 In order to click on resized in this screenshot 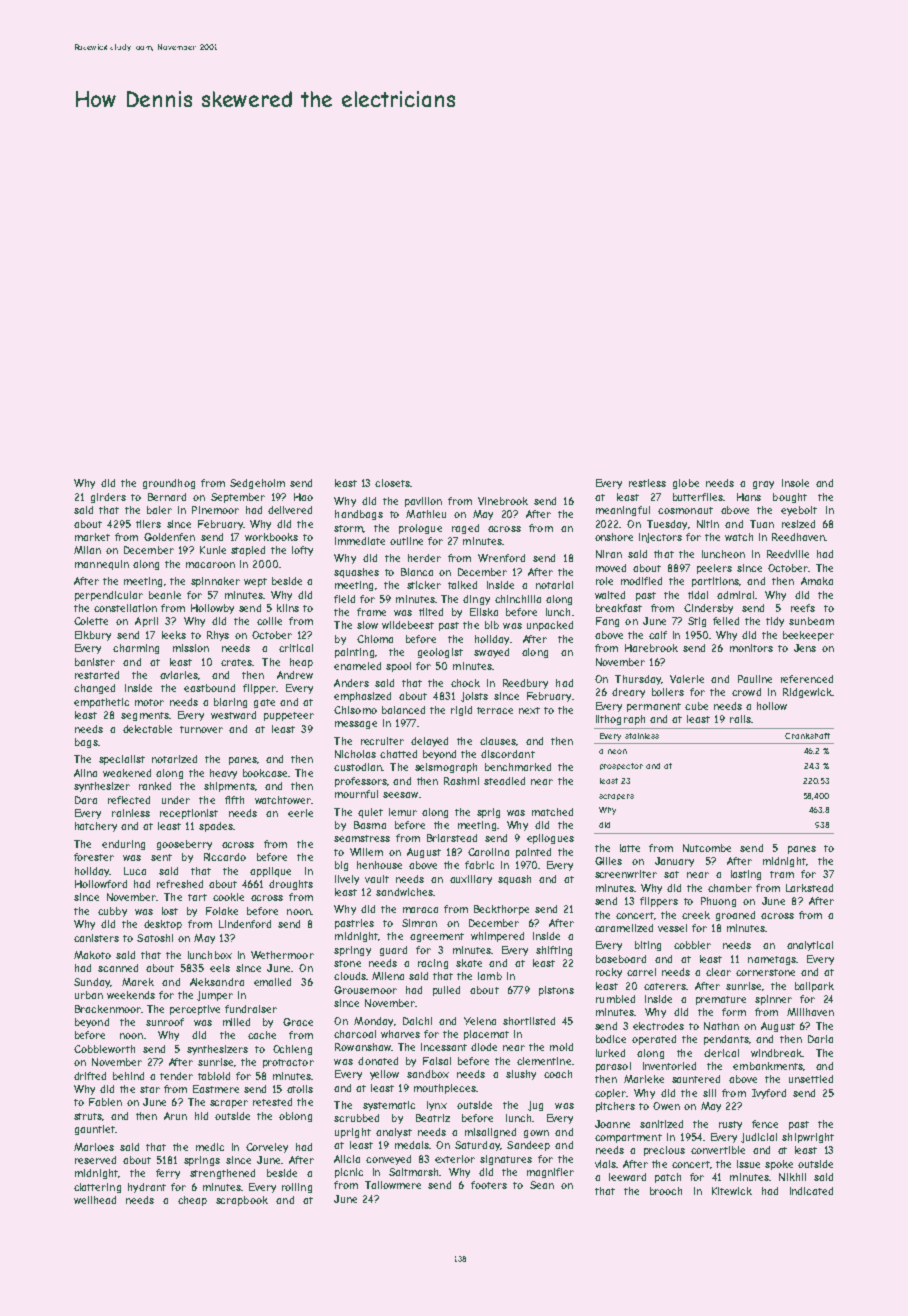, I will do `click(798, 524)`.
